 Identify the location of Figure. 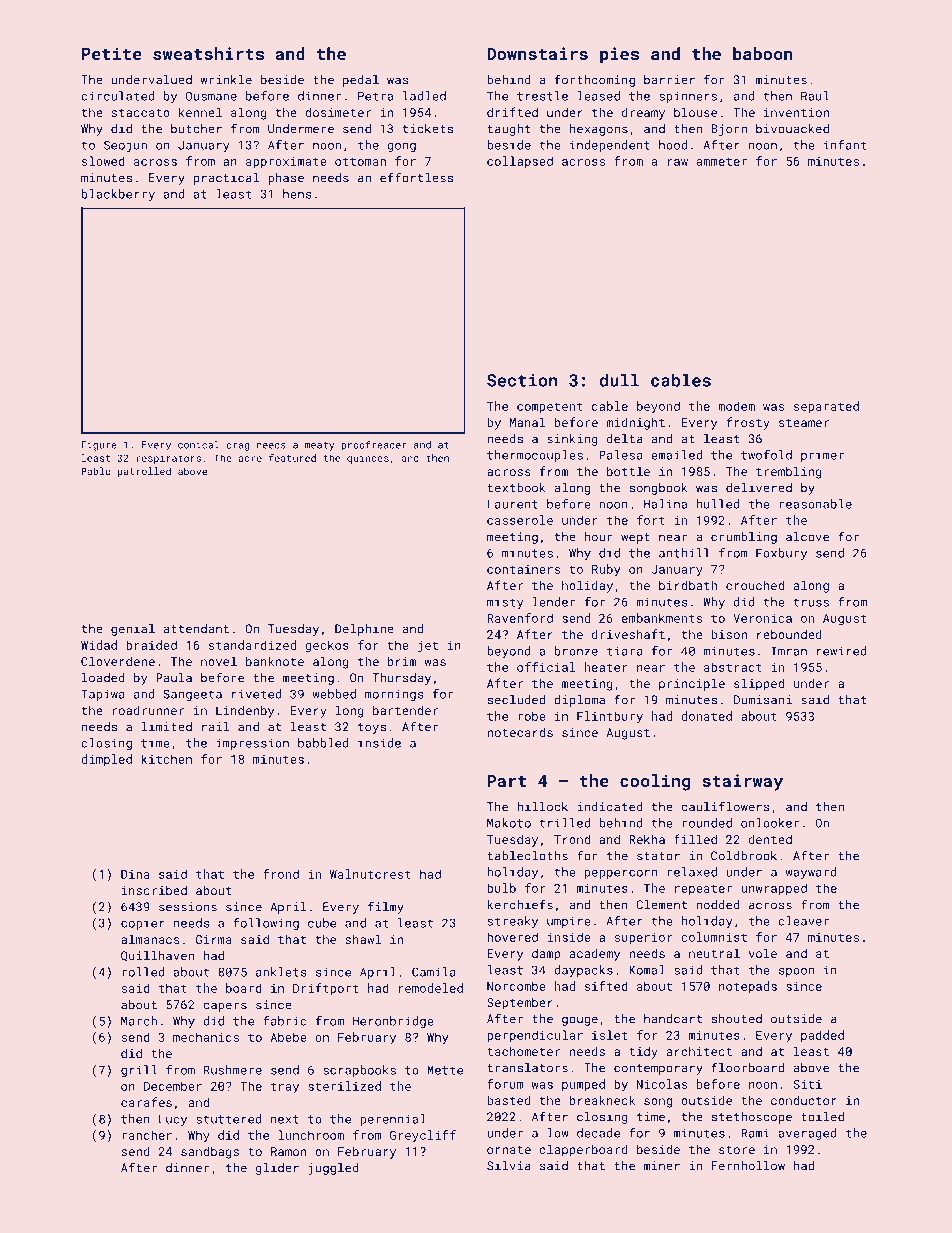
(99, 446).
